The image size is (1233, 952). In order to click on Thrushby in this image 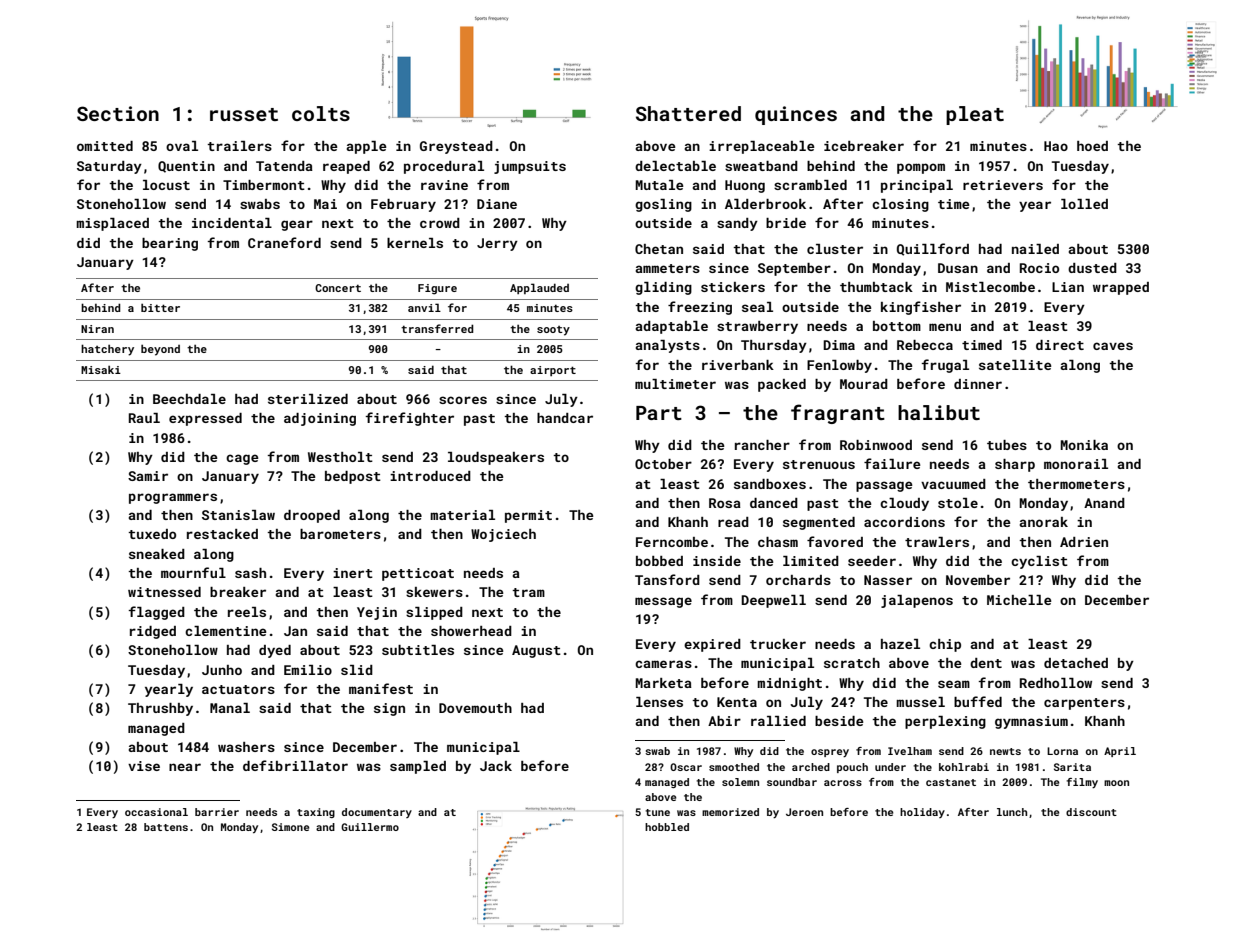, I will do `click(160, 709)`.
